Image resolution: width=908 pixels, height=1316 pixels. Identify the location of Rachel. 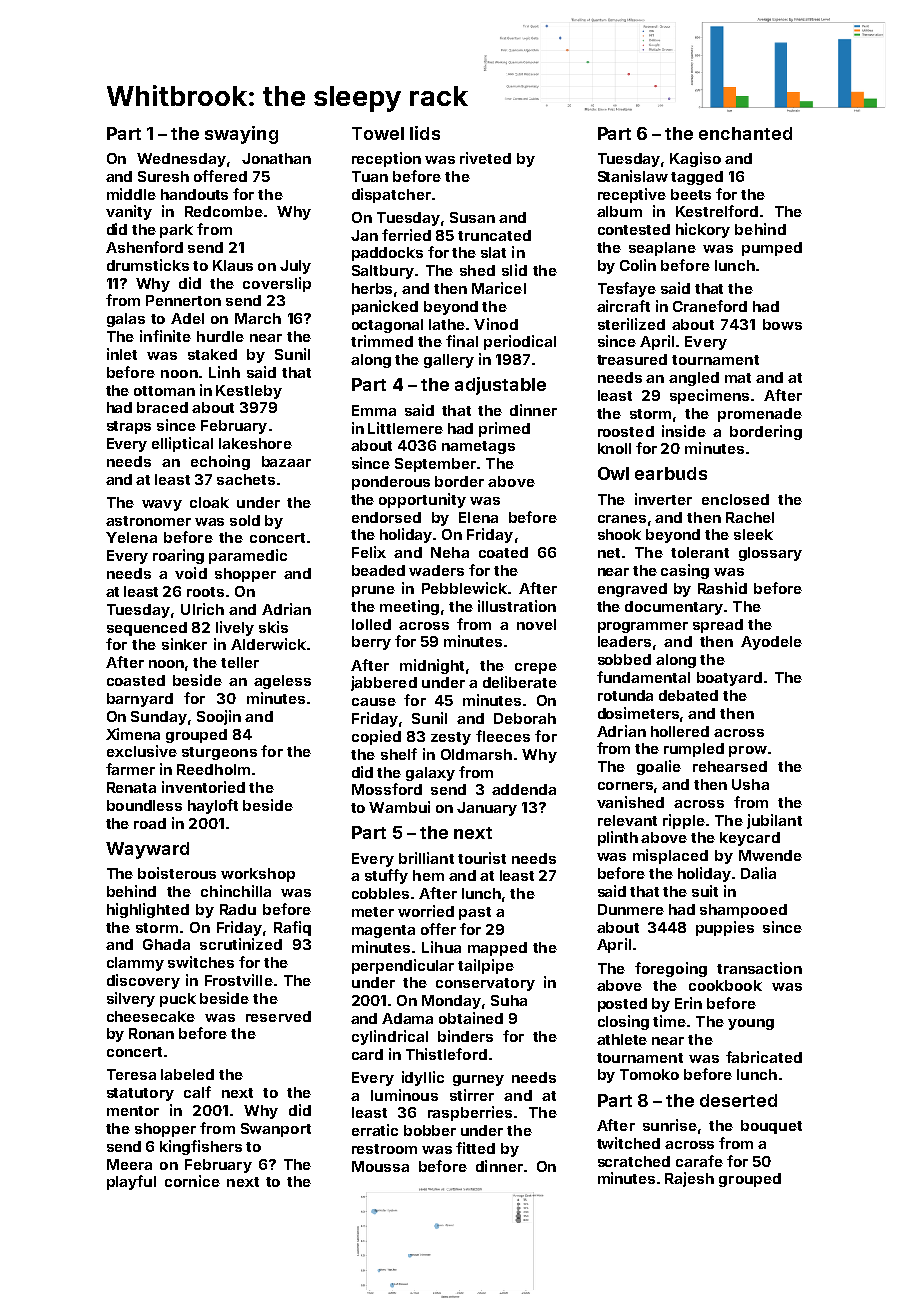
(750, 517).
